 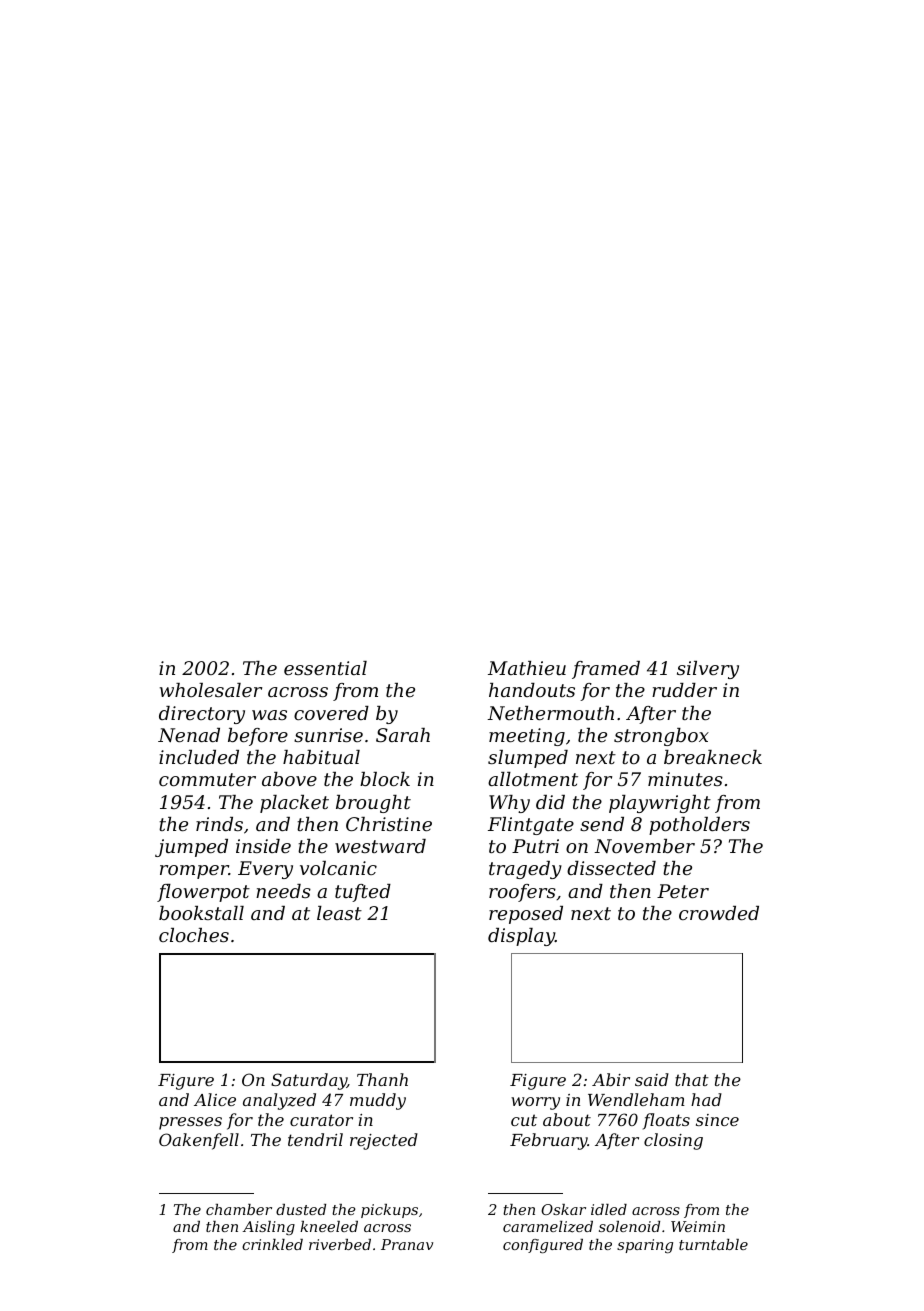 What do you see at coordinates (199, 1141) in the image?
I see `Oakenfell` at bounding box center [199, 1141].
